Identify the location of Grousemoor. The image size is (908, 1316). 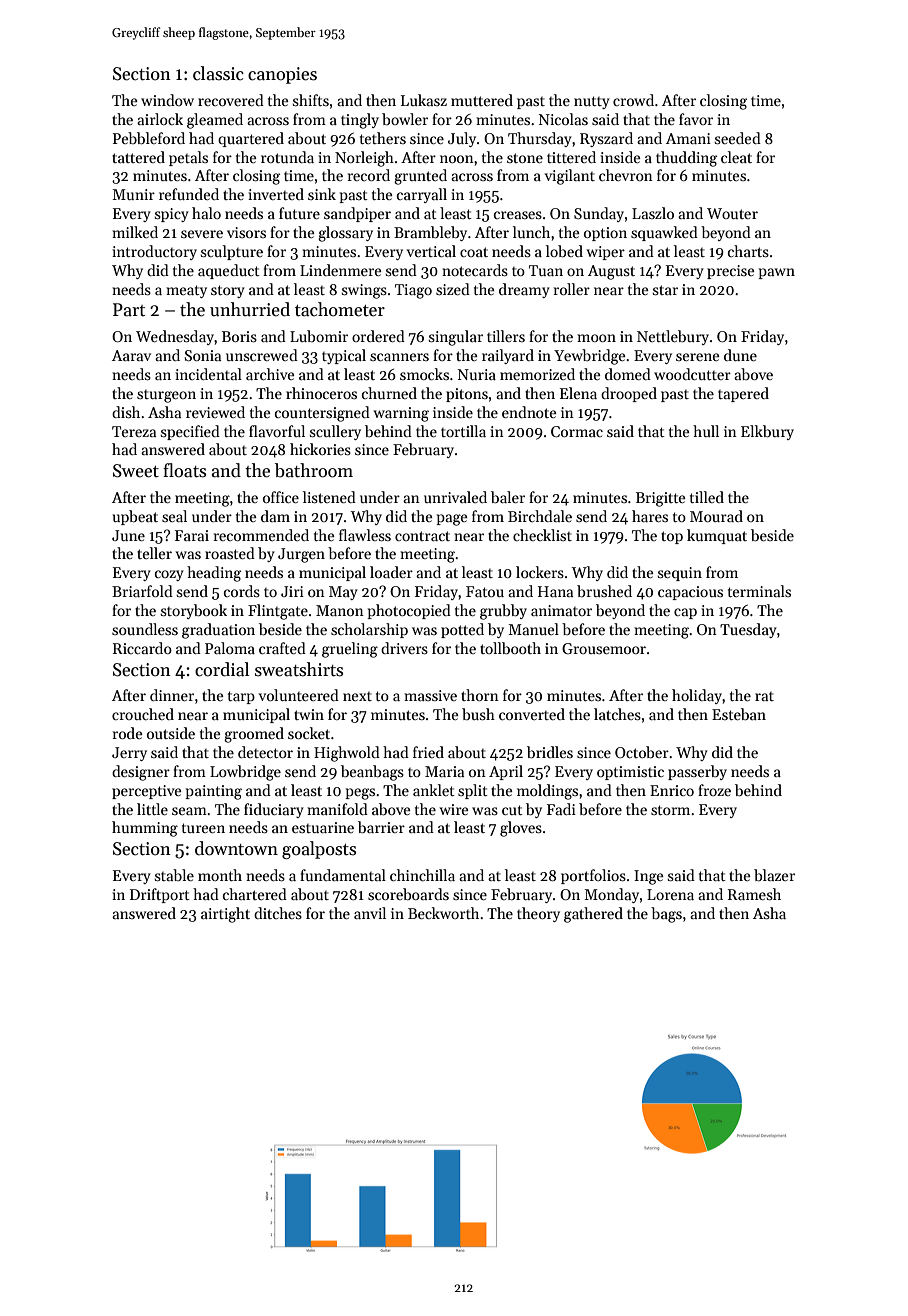
(604, 648).
